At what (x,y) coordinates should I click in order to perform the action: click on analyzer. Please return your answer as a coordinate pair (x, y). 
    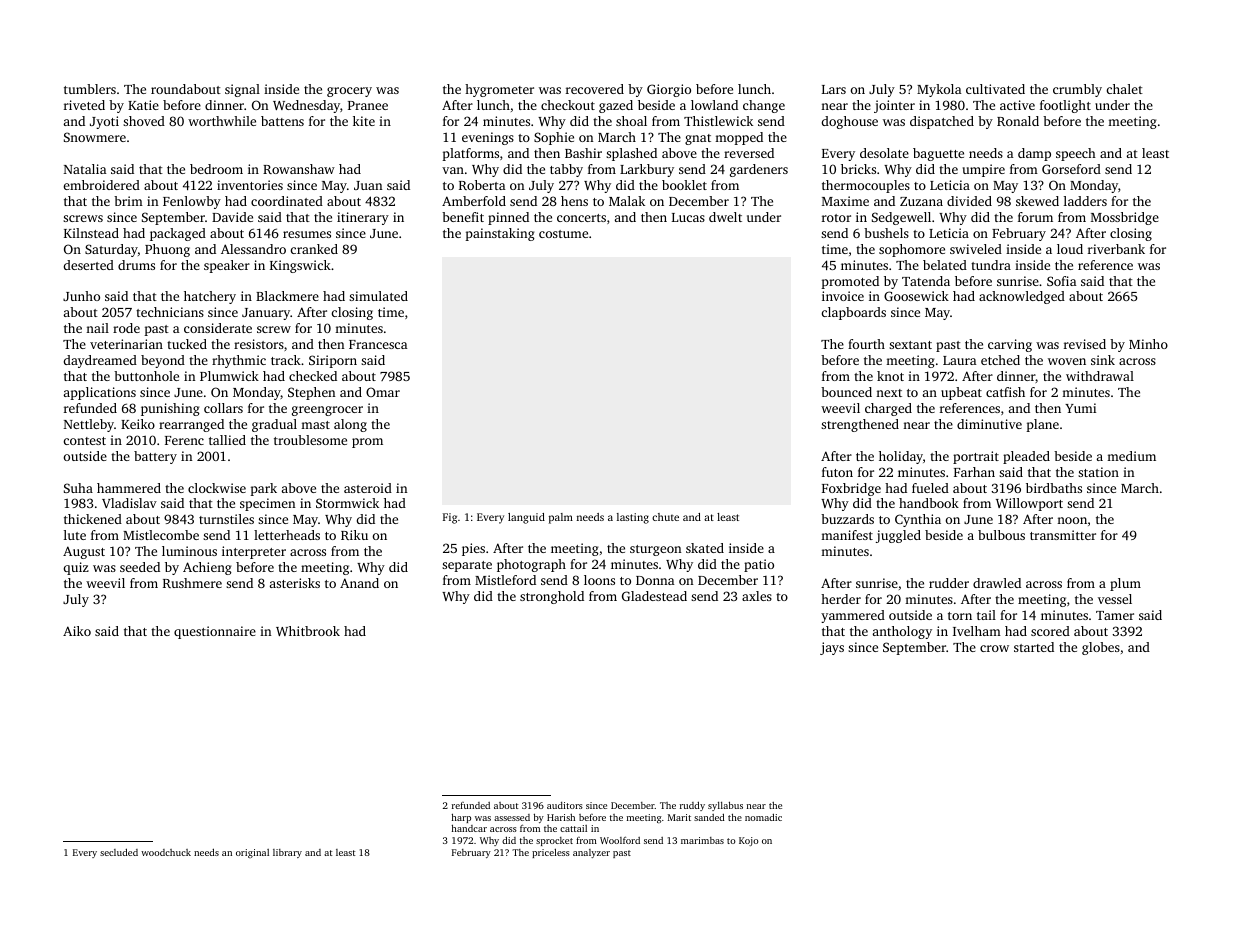
    Looking at the image, I should click on (591, 853).
